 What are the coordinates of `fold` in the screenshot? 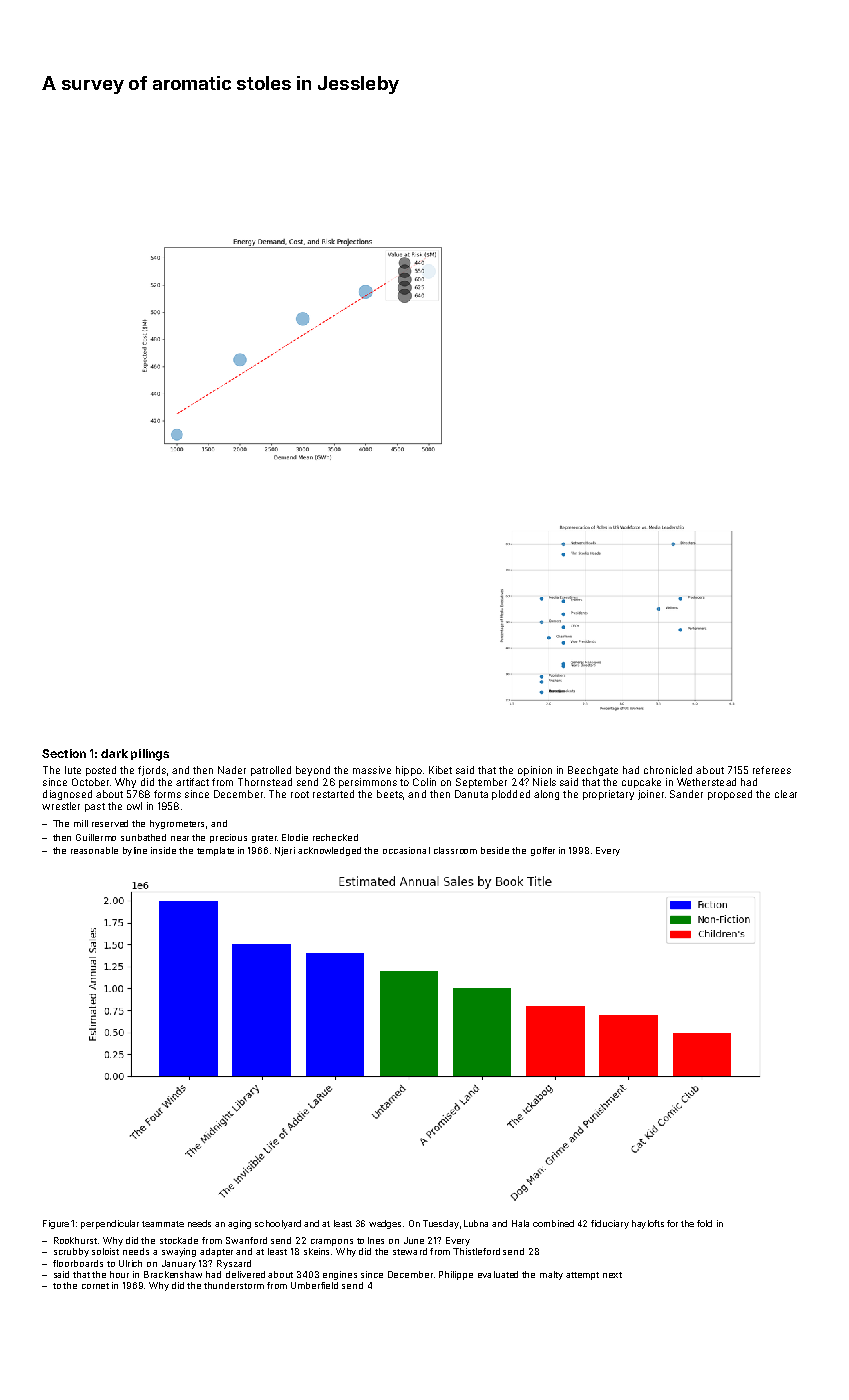 It's located at (704, 1223).
